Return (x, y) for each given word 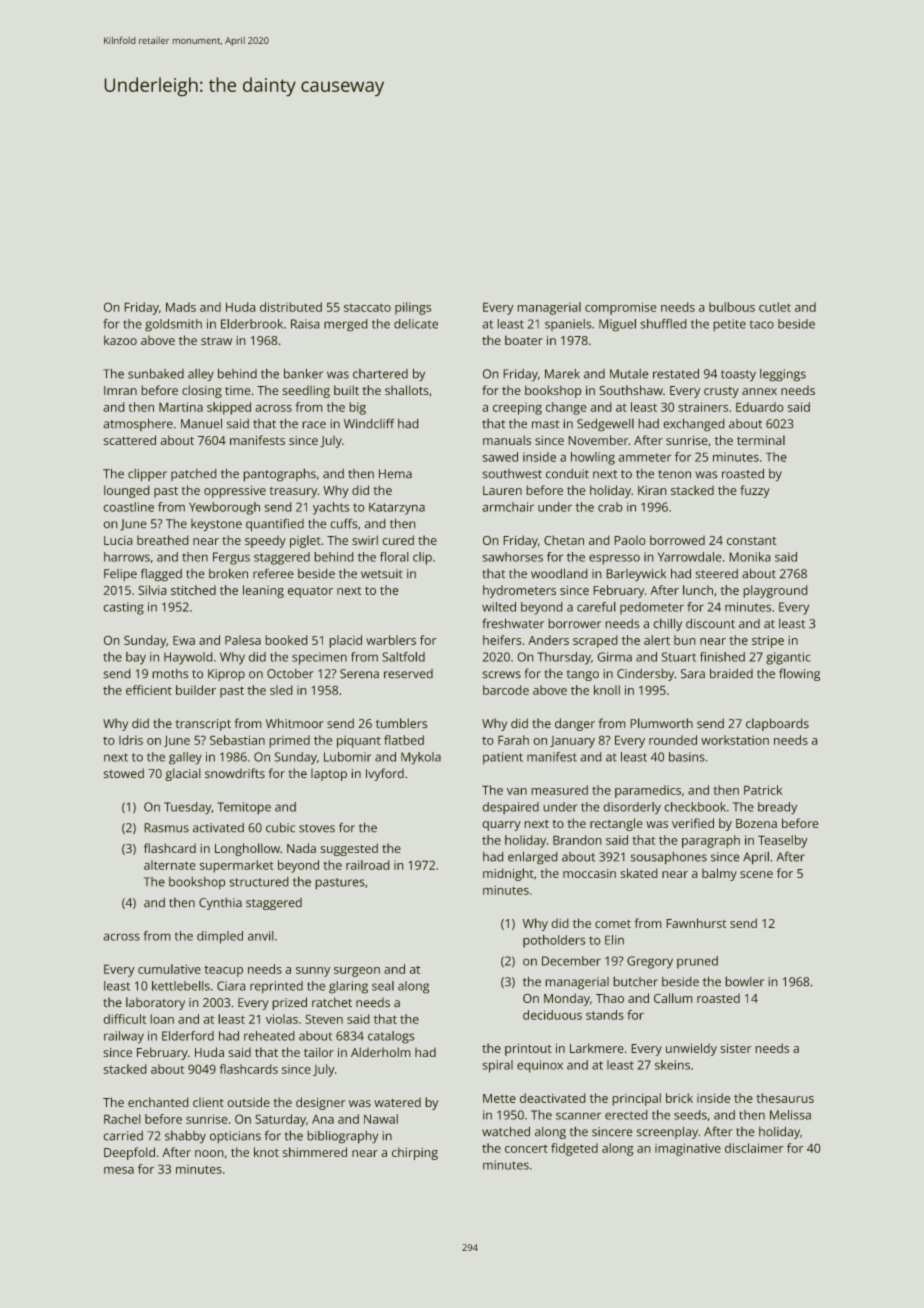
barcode (506, 690)
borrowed (677, 540)
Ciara (231, 986)
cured (398, 540)
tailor (319, 1052)
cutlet (775, 307)
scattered (130, 440)
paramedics (648, 791)
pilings (413, 308)
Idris (131, 740)
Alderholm (380, 1052)
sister (736, 1048)
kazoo (120, 340)
